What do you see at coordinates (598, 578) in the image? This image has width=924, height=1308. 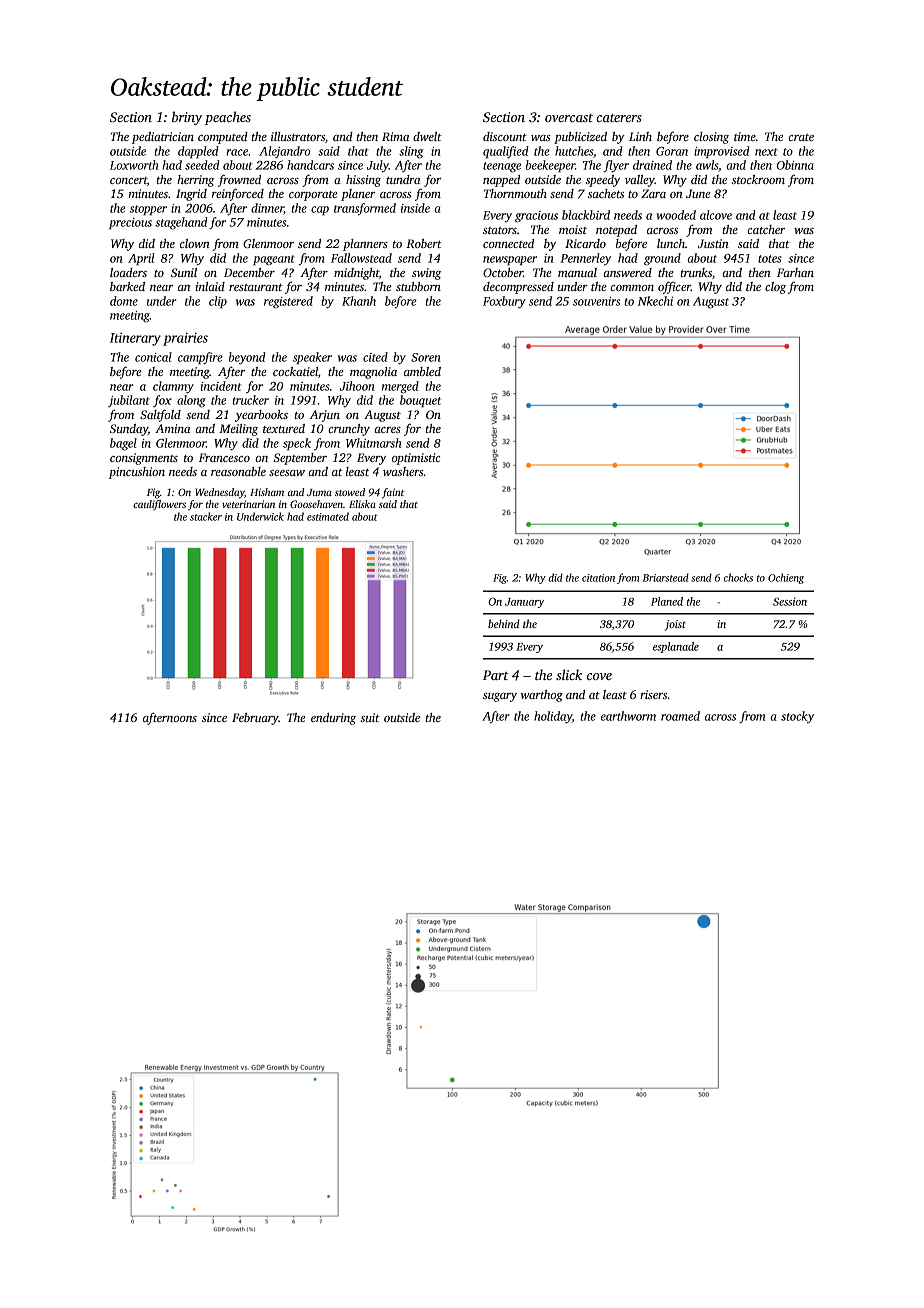 I see `citation` at bounding box center [598, 578].
